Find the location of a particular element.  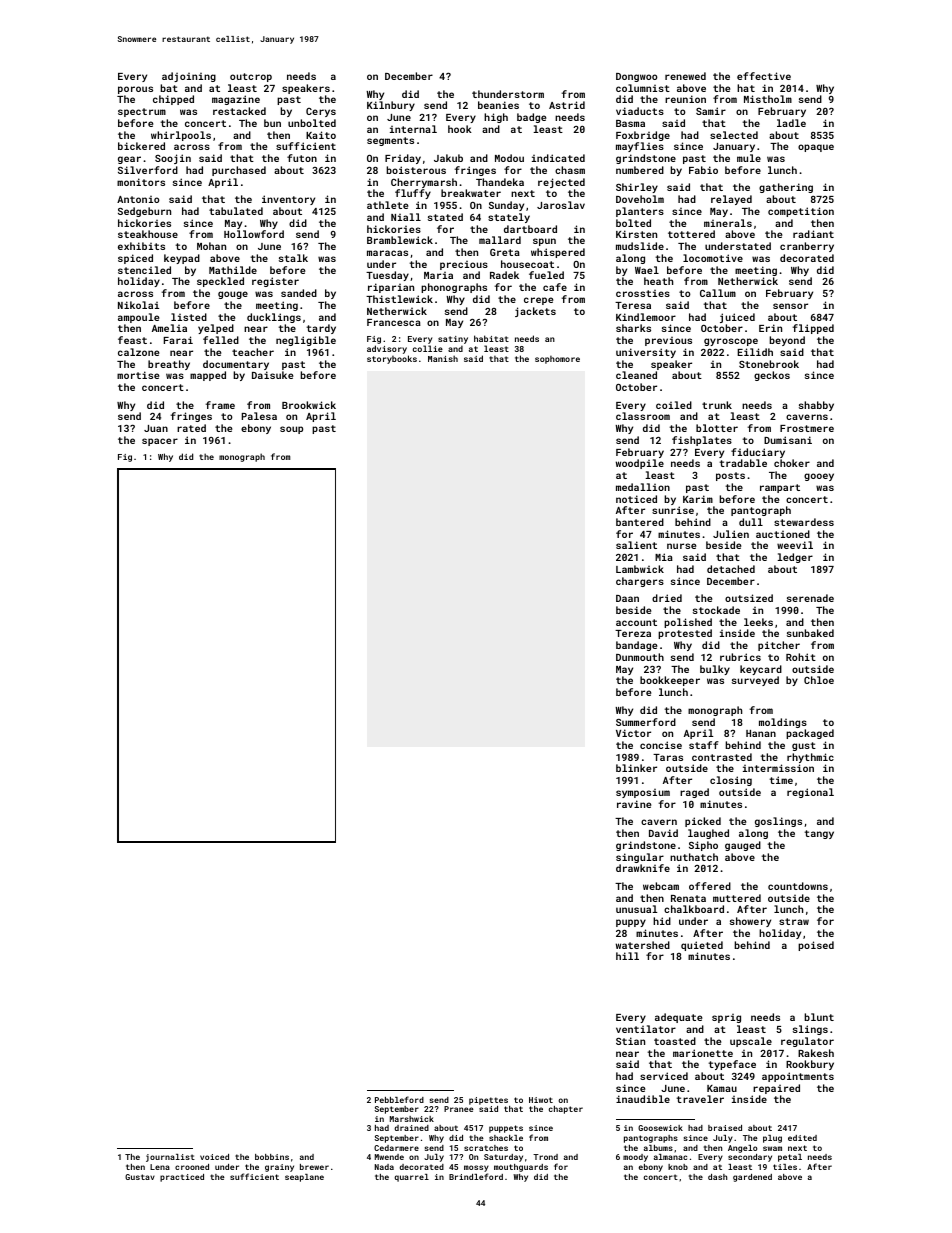

outcrop is located at coordinates (251, 77).
